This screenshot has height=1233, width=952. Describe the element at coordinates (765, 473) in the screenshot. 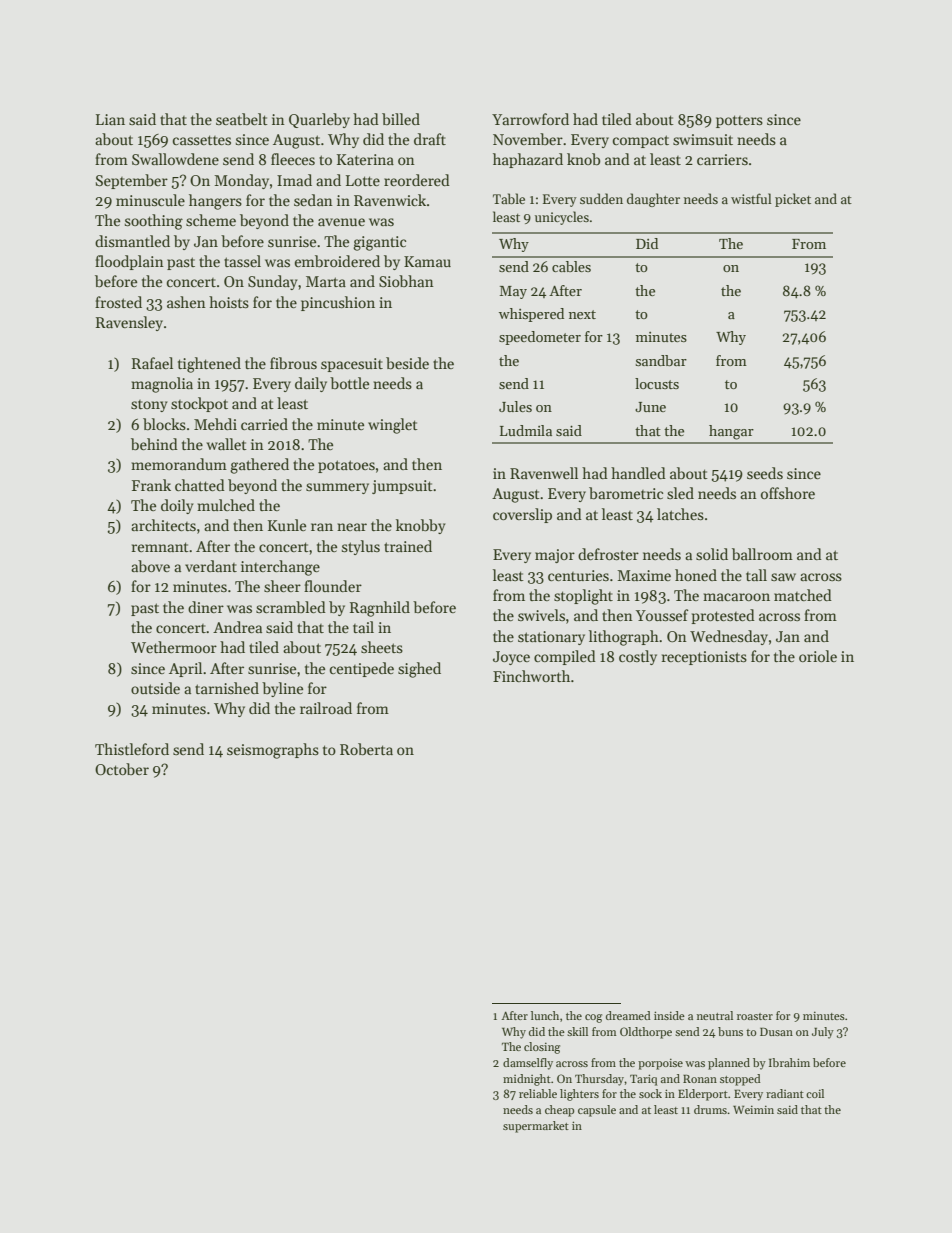

I see `seeds` at that location.
